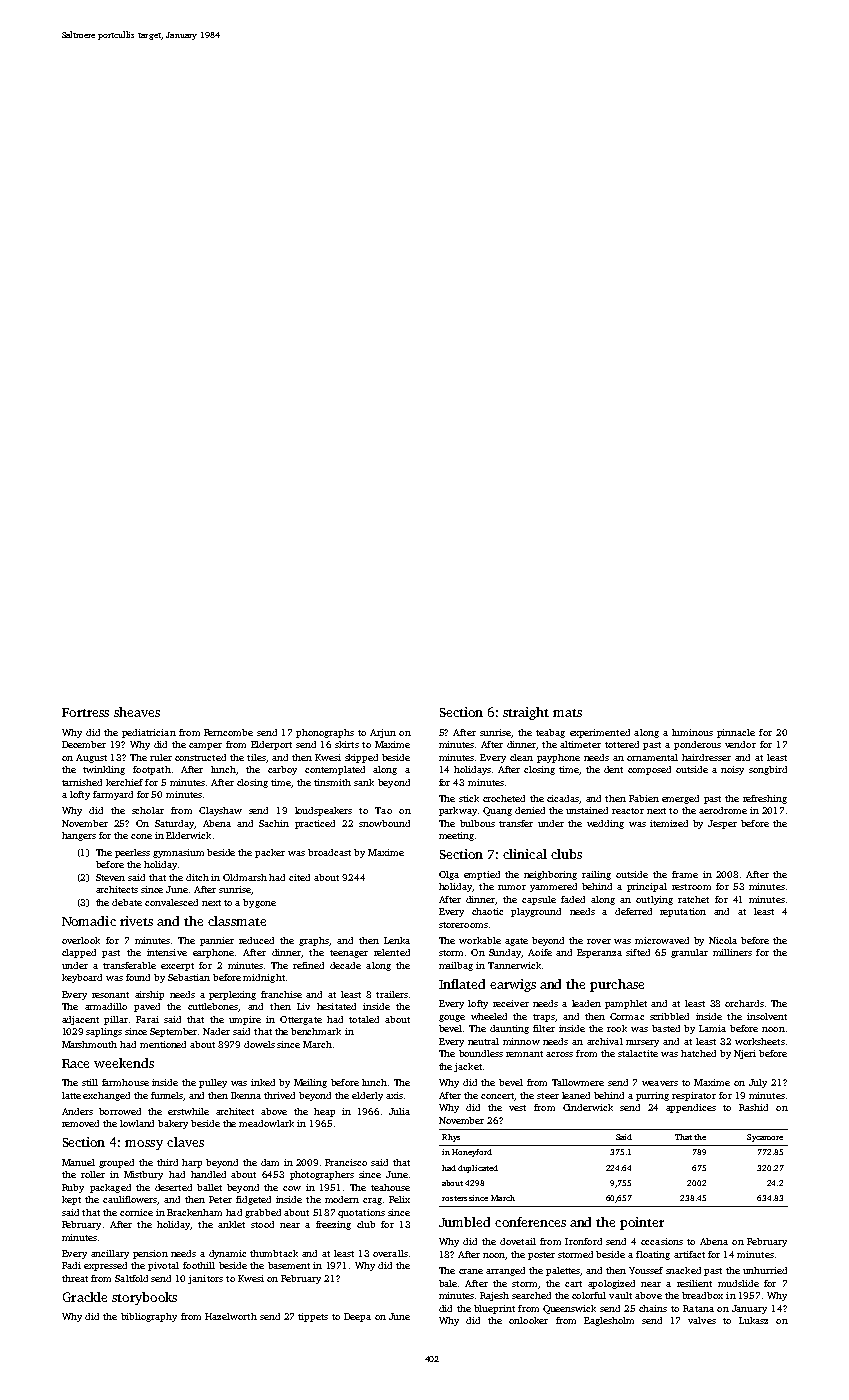 The height and width of the image is (1400, 849). I want to click on mentioned, so click(163, 1044).
